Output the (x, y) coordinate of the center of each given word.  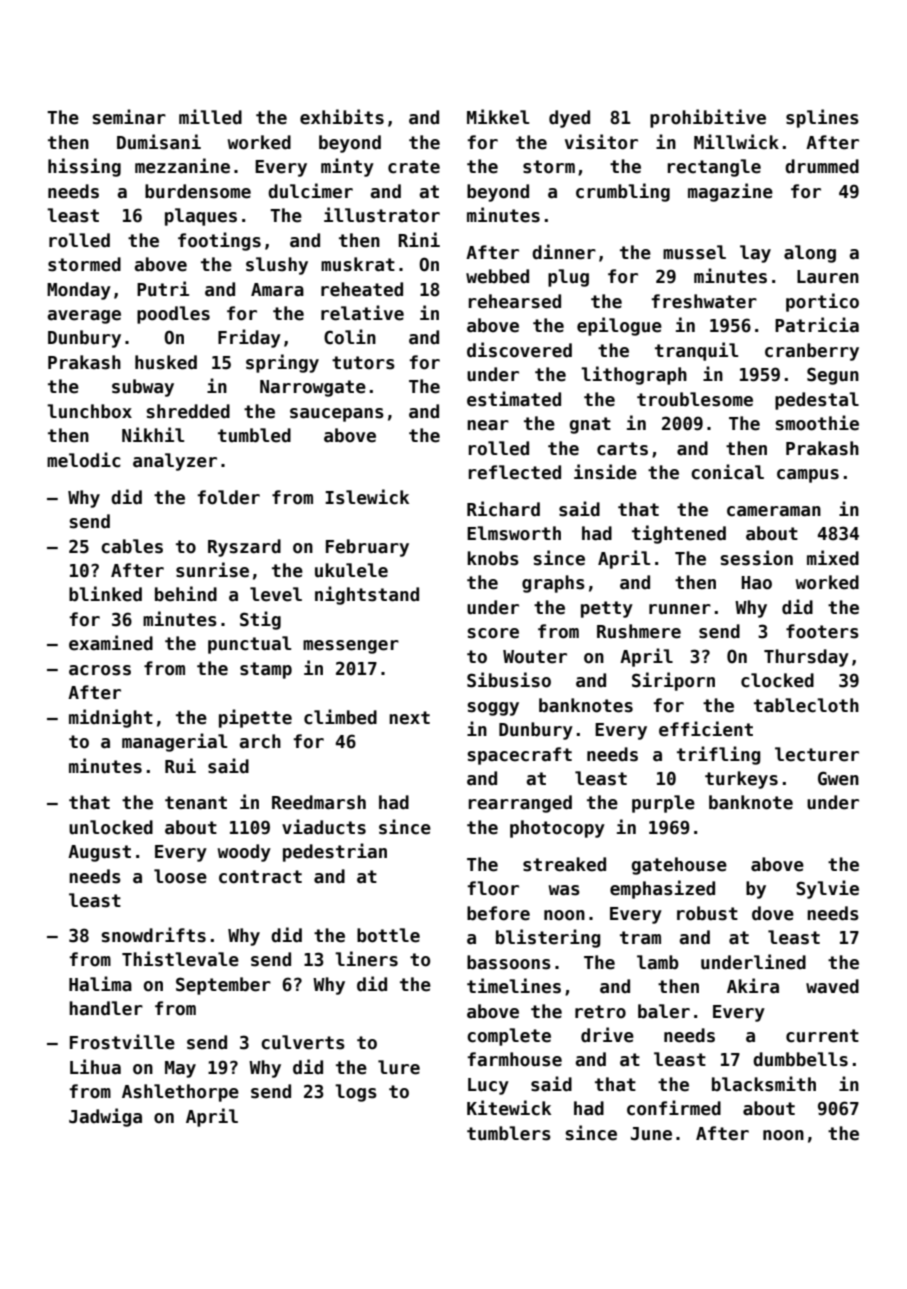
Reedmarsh (319, 802)
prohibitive (708, 118)
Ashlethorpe (180, 1093)
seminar (129, 117)
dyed (569, 119)
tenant (196, 803)
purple (663, 804)
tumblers (509, 1133)
